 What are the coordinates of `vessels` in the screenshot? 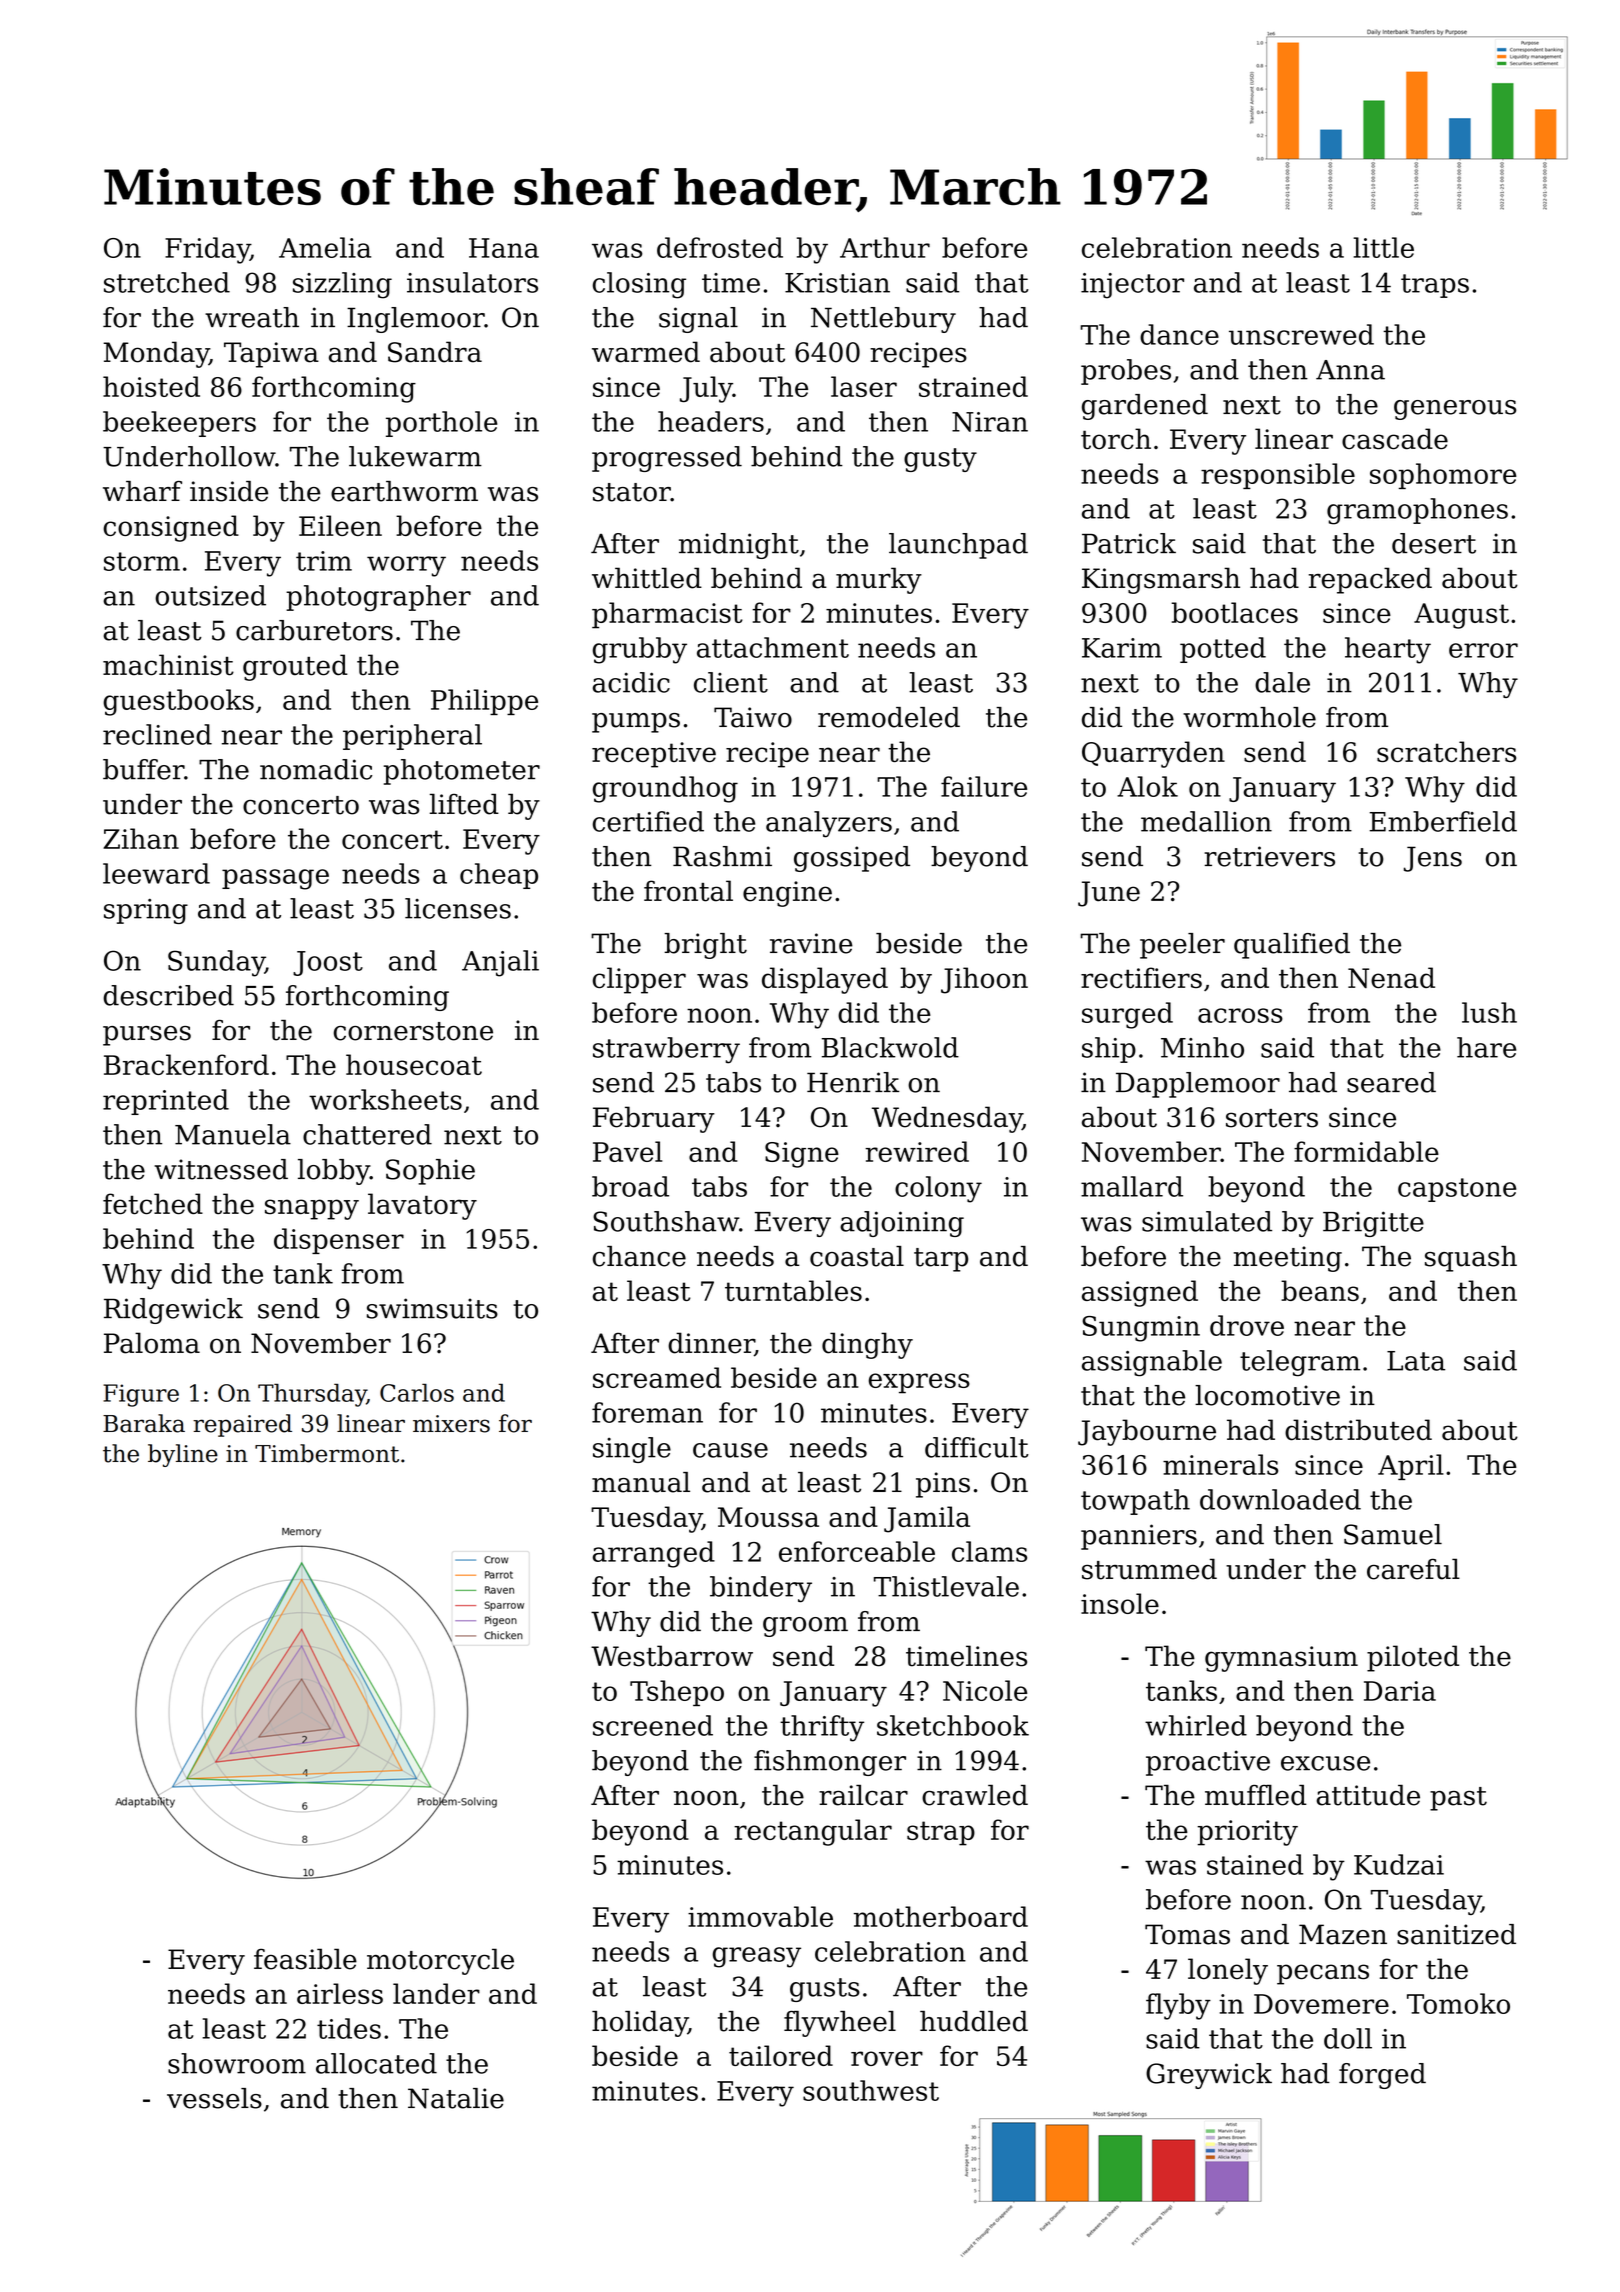 It's located at (214, 2098).
